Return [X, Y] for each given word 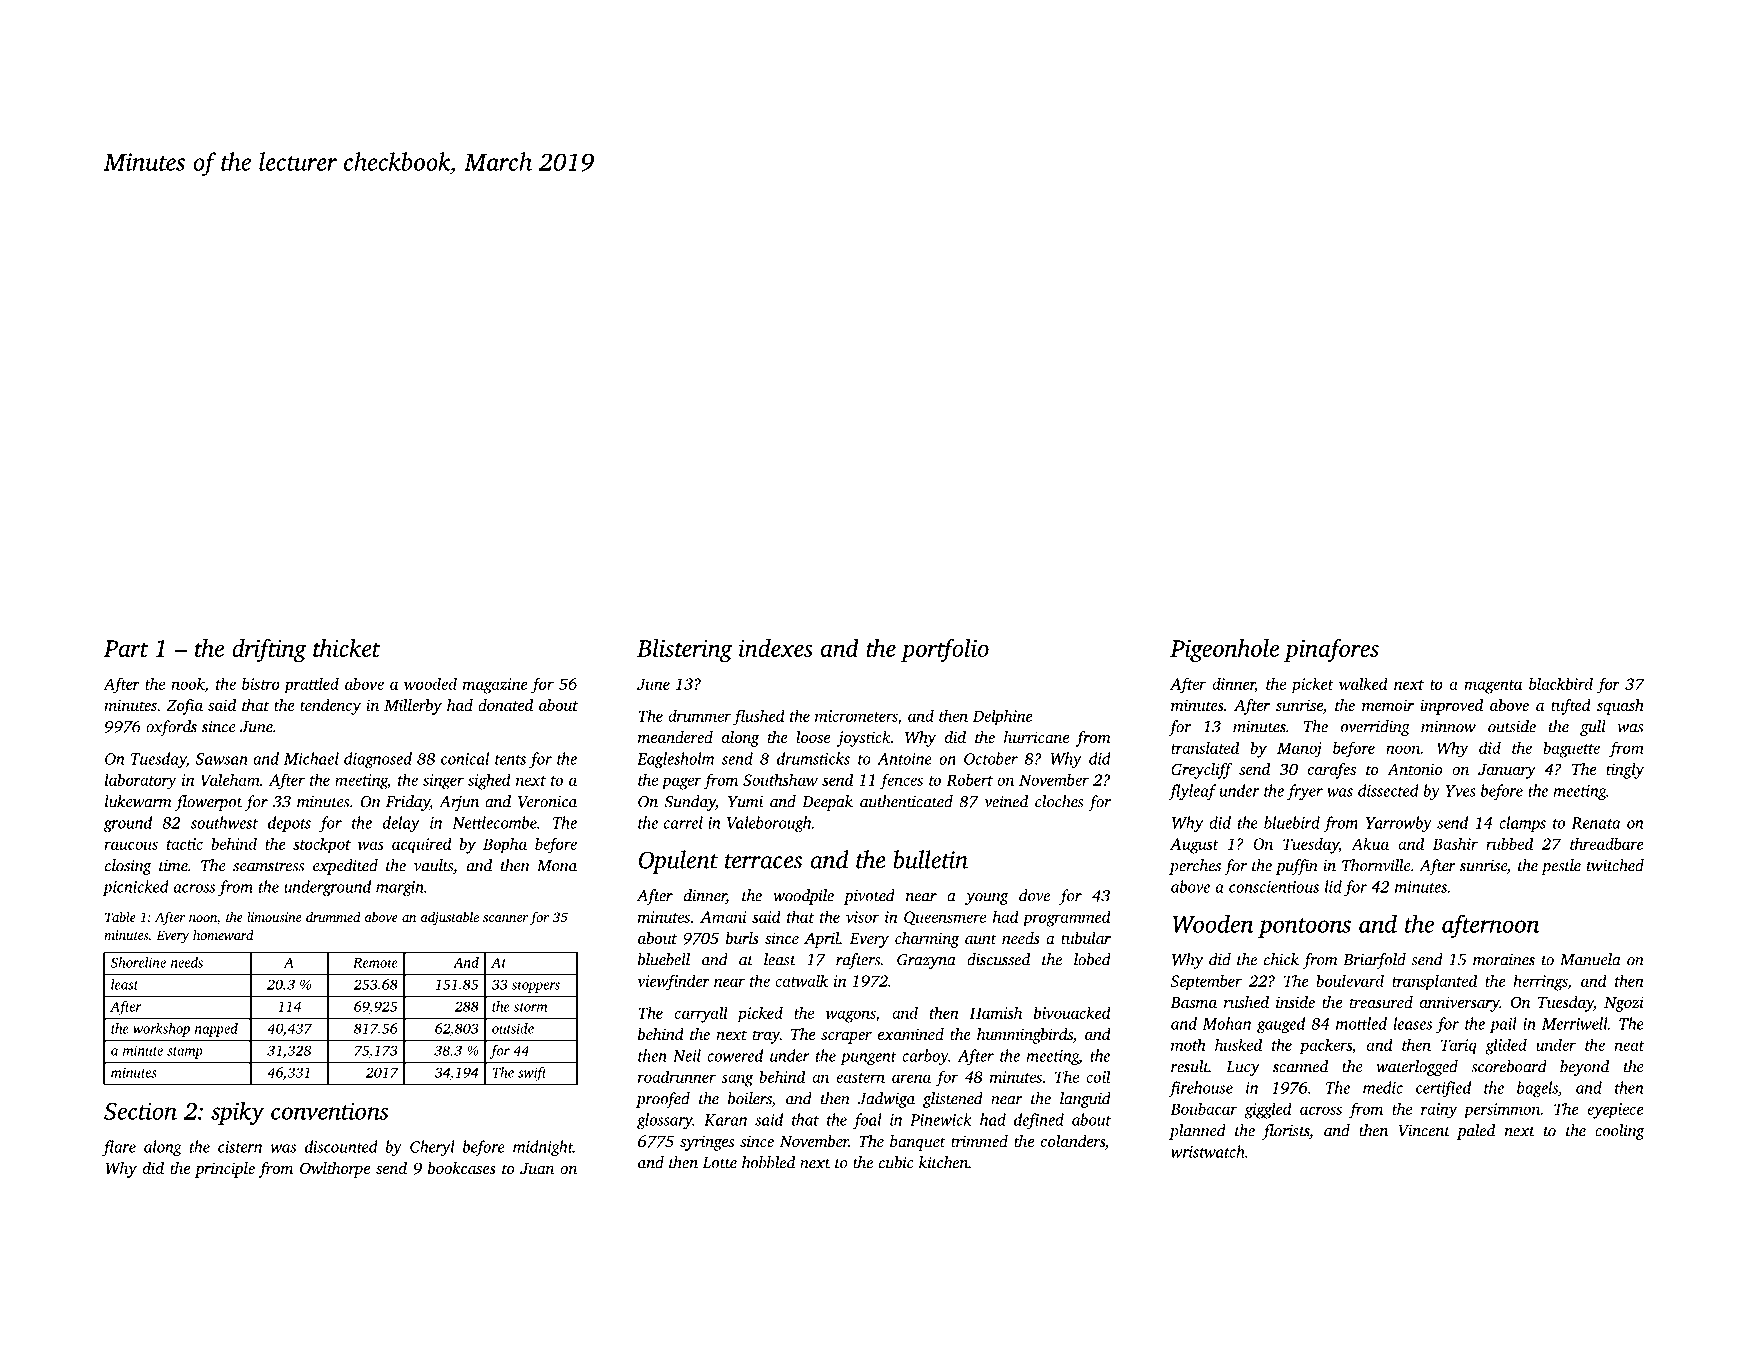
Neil [687, 1055]
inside [1295, 1002]
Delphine [1003, 717]
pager [681, 783]
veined [1006, 801]
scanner [505, 918]
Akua [1370, 843]
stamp [185, 1053]
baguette [1571, 749]
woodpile [803, 897]
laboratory [141, 781]
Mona [557, 866]
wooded [430, 683]
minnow [1448, 727]
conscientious [1274, 887]
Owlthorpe [335, 1170]
